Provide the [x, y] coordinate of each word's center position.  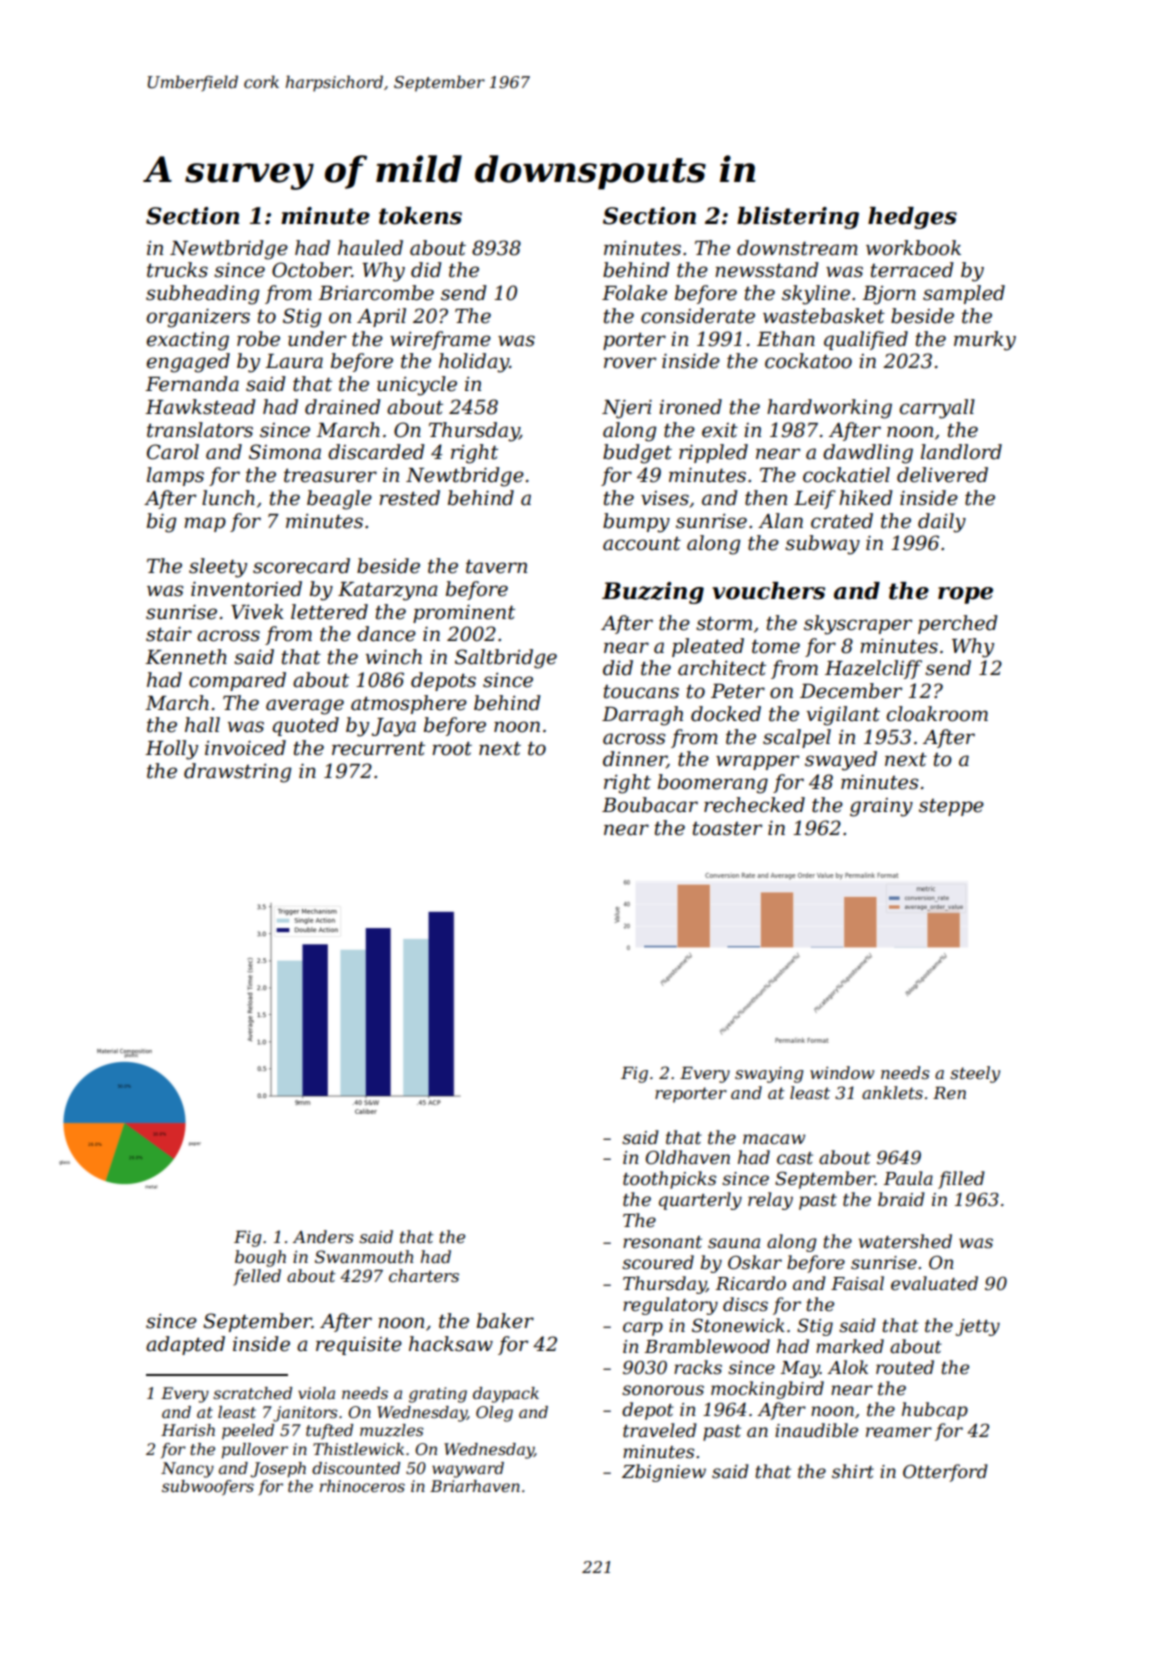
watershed [905, 1241]
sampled [964, 294]
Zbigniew [664, 1473]
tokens [420, 216]
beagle [339, 500]
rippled [713, 453]
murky [985, 341]
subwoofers [208, 1488]
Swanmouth [364, 1256]
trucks [177, 270]
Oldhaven [688, 1157]
